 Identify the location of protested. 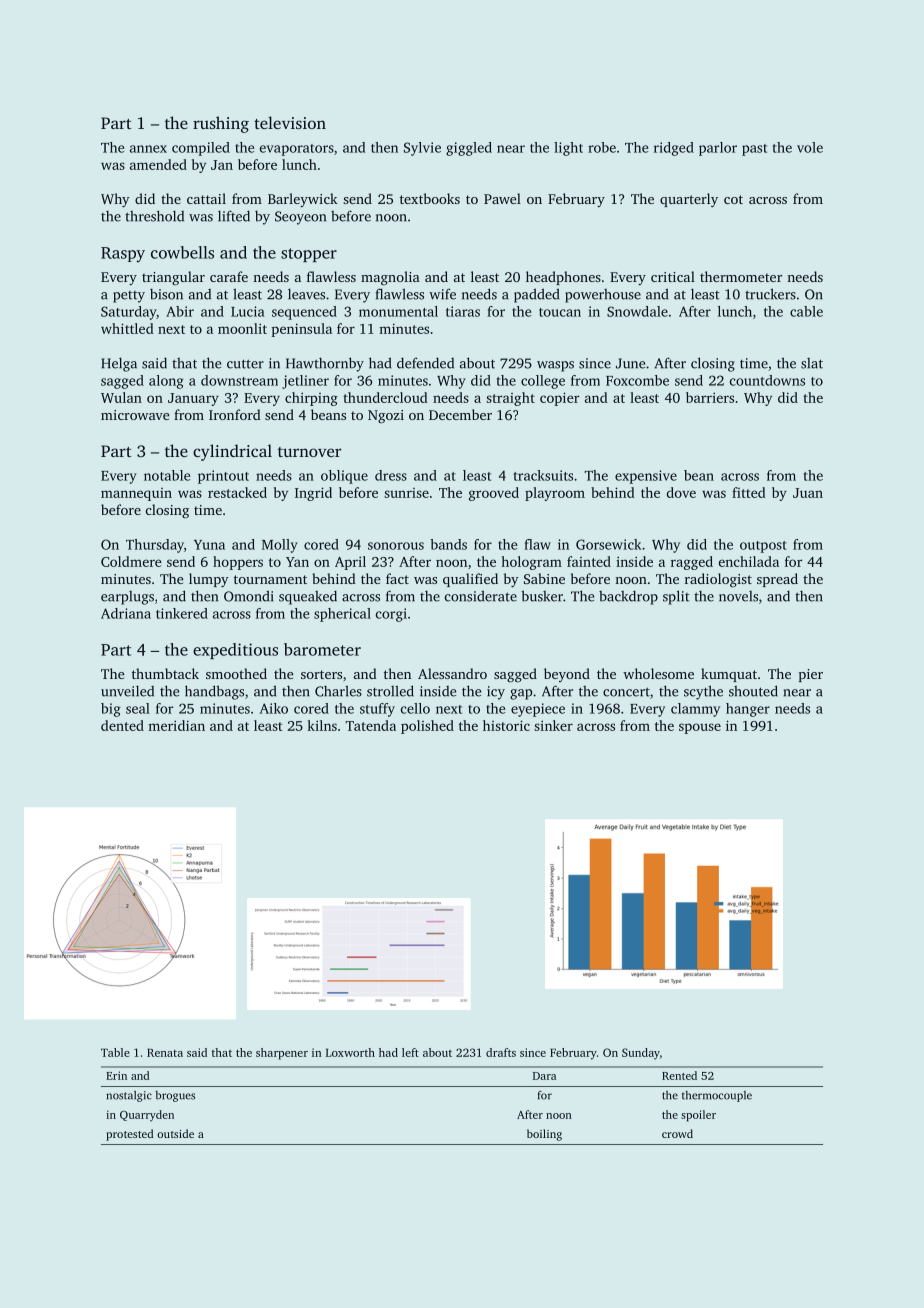
(129, 1135).
